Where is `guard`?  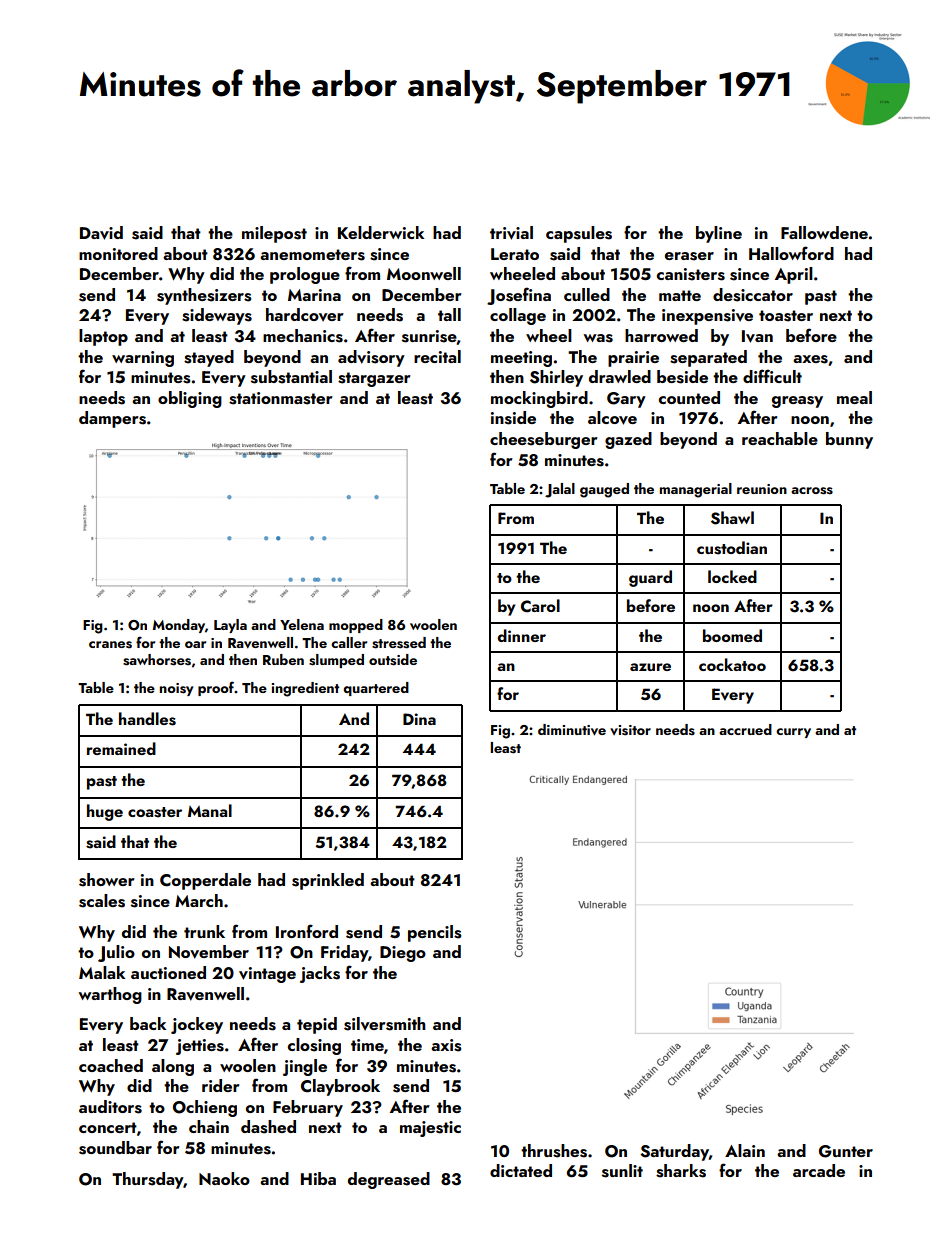 guard is located at coordinates (650, 578).
